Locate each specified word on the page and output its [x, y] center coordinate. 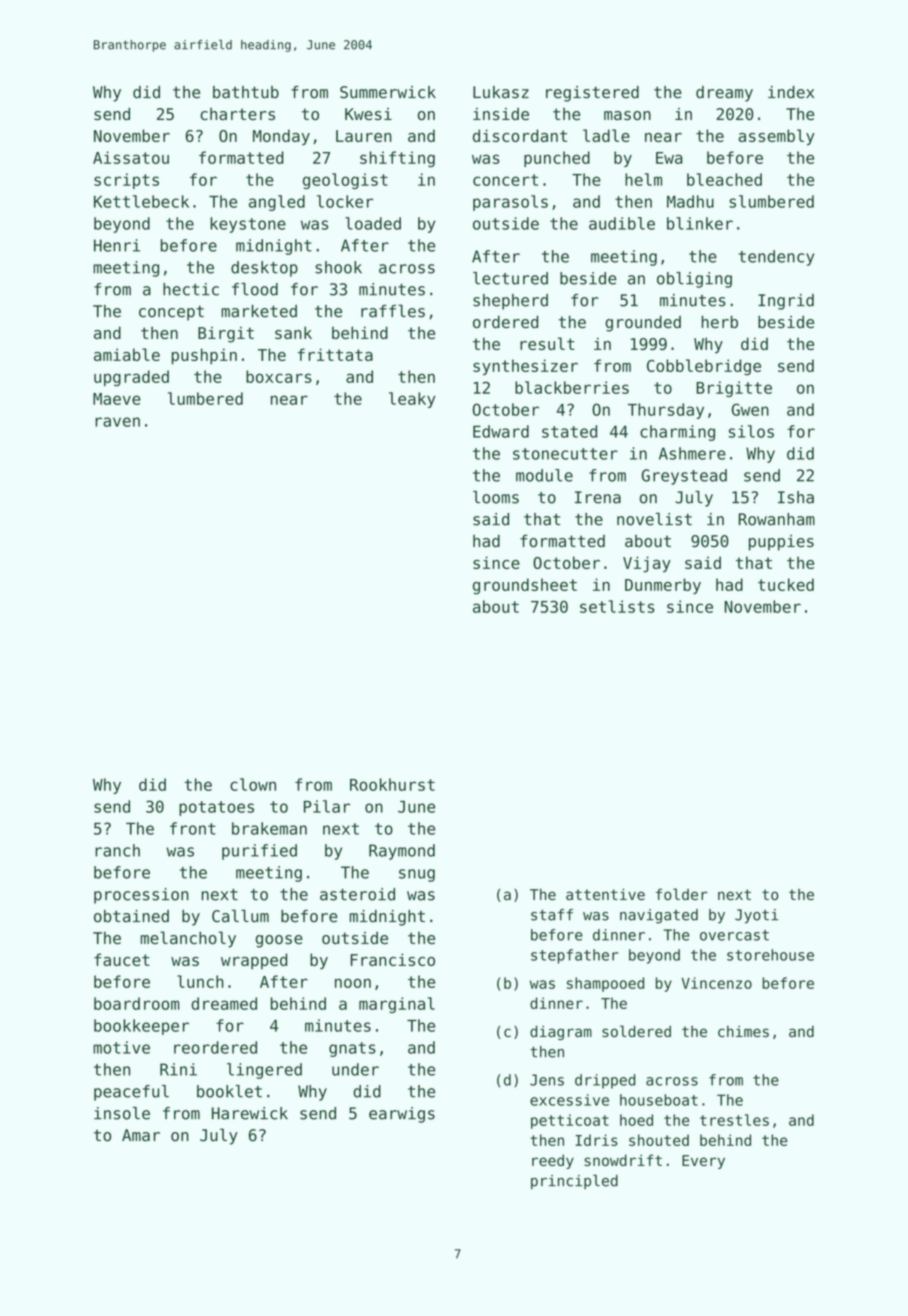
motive [121, 1047]
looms [496, 497]
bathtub [246, 92]
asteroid [357, 894]
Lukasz [501, 92]
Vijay [647, 564]
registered [592, 94]
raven [117, 422]
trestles [734, 1120]
